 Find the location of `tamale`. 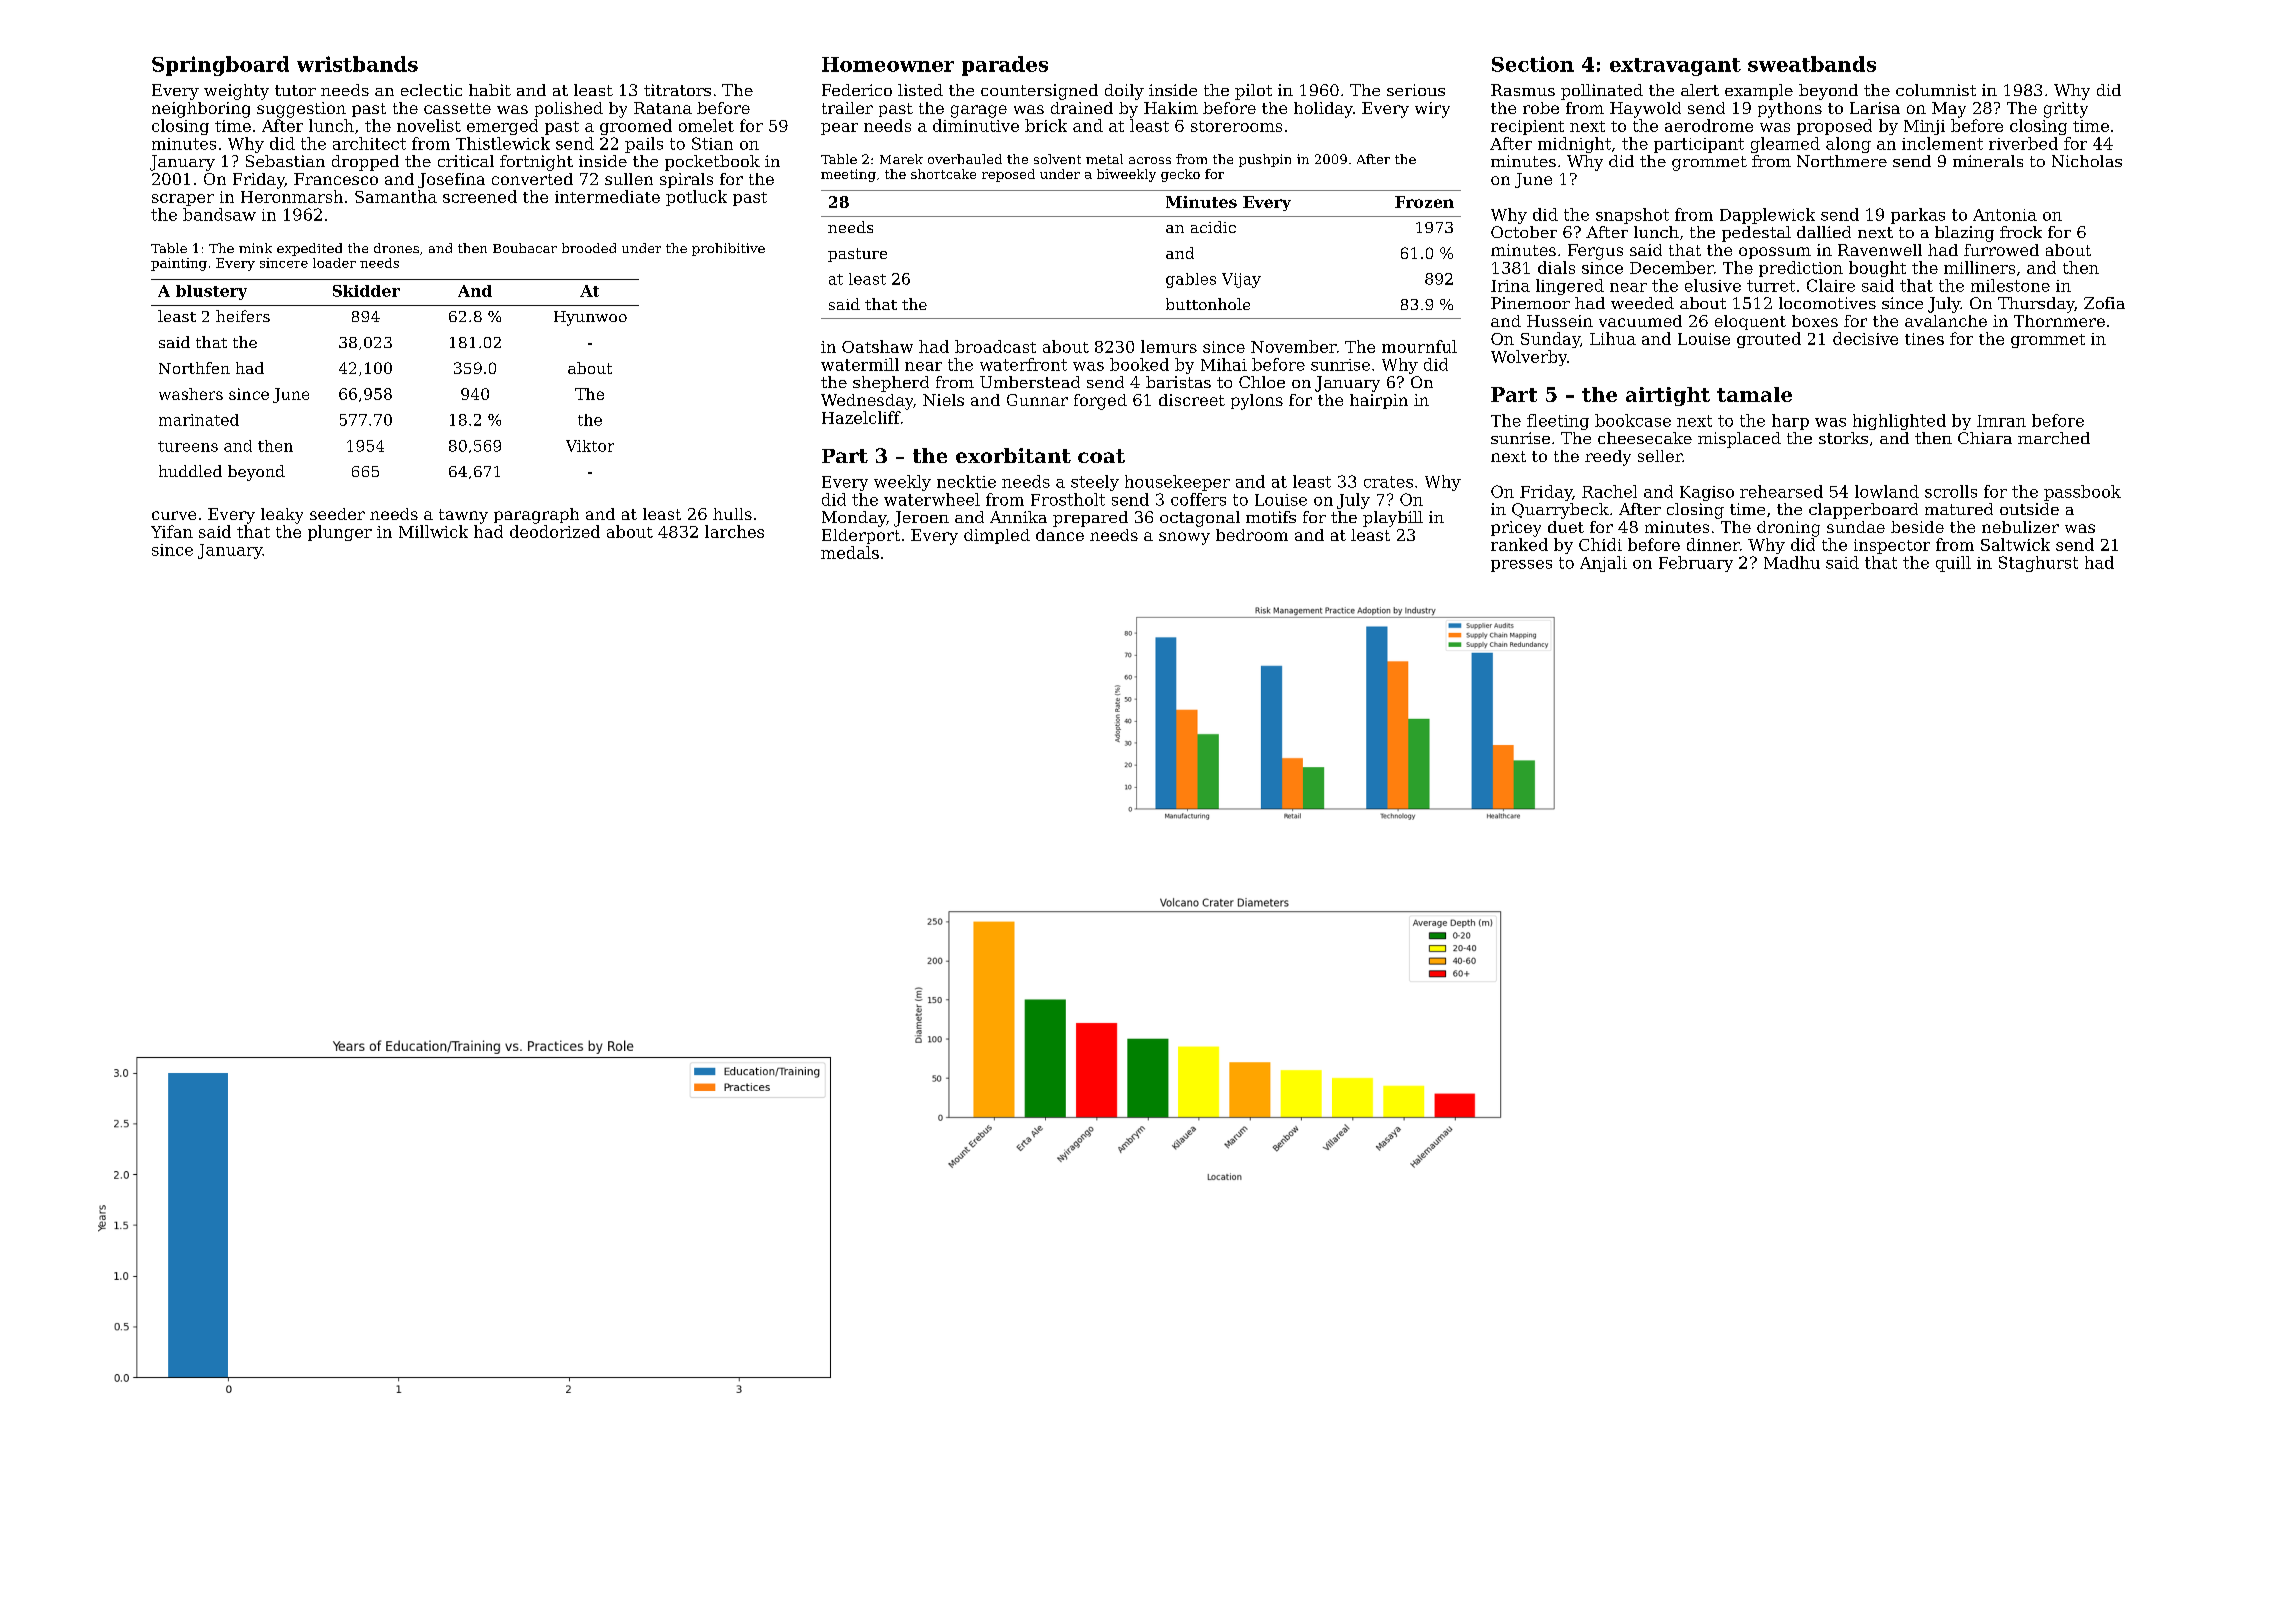

tamale is located at coordinates (1754, 394).
